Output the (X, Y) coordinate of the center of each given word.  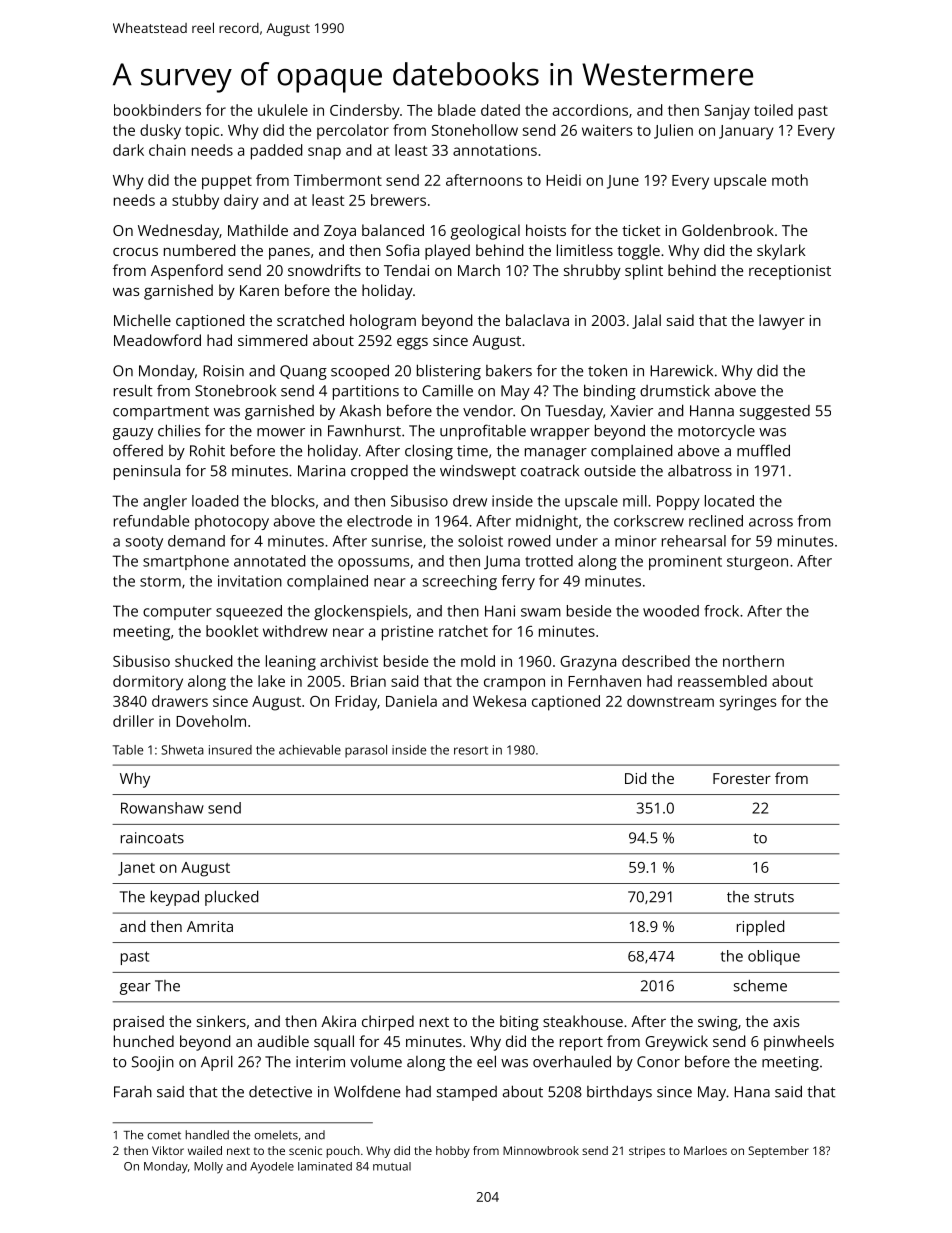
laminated (325, 1166)
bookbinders (157, 110)
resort (471, 750)
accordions (590, 110)
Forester (742, 778)
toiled (773, 110)
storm (160, 581)
